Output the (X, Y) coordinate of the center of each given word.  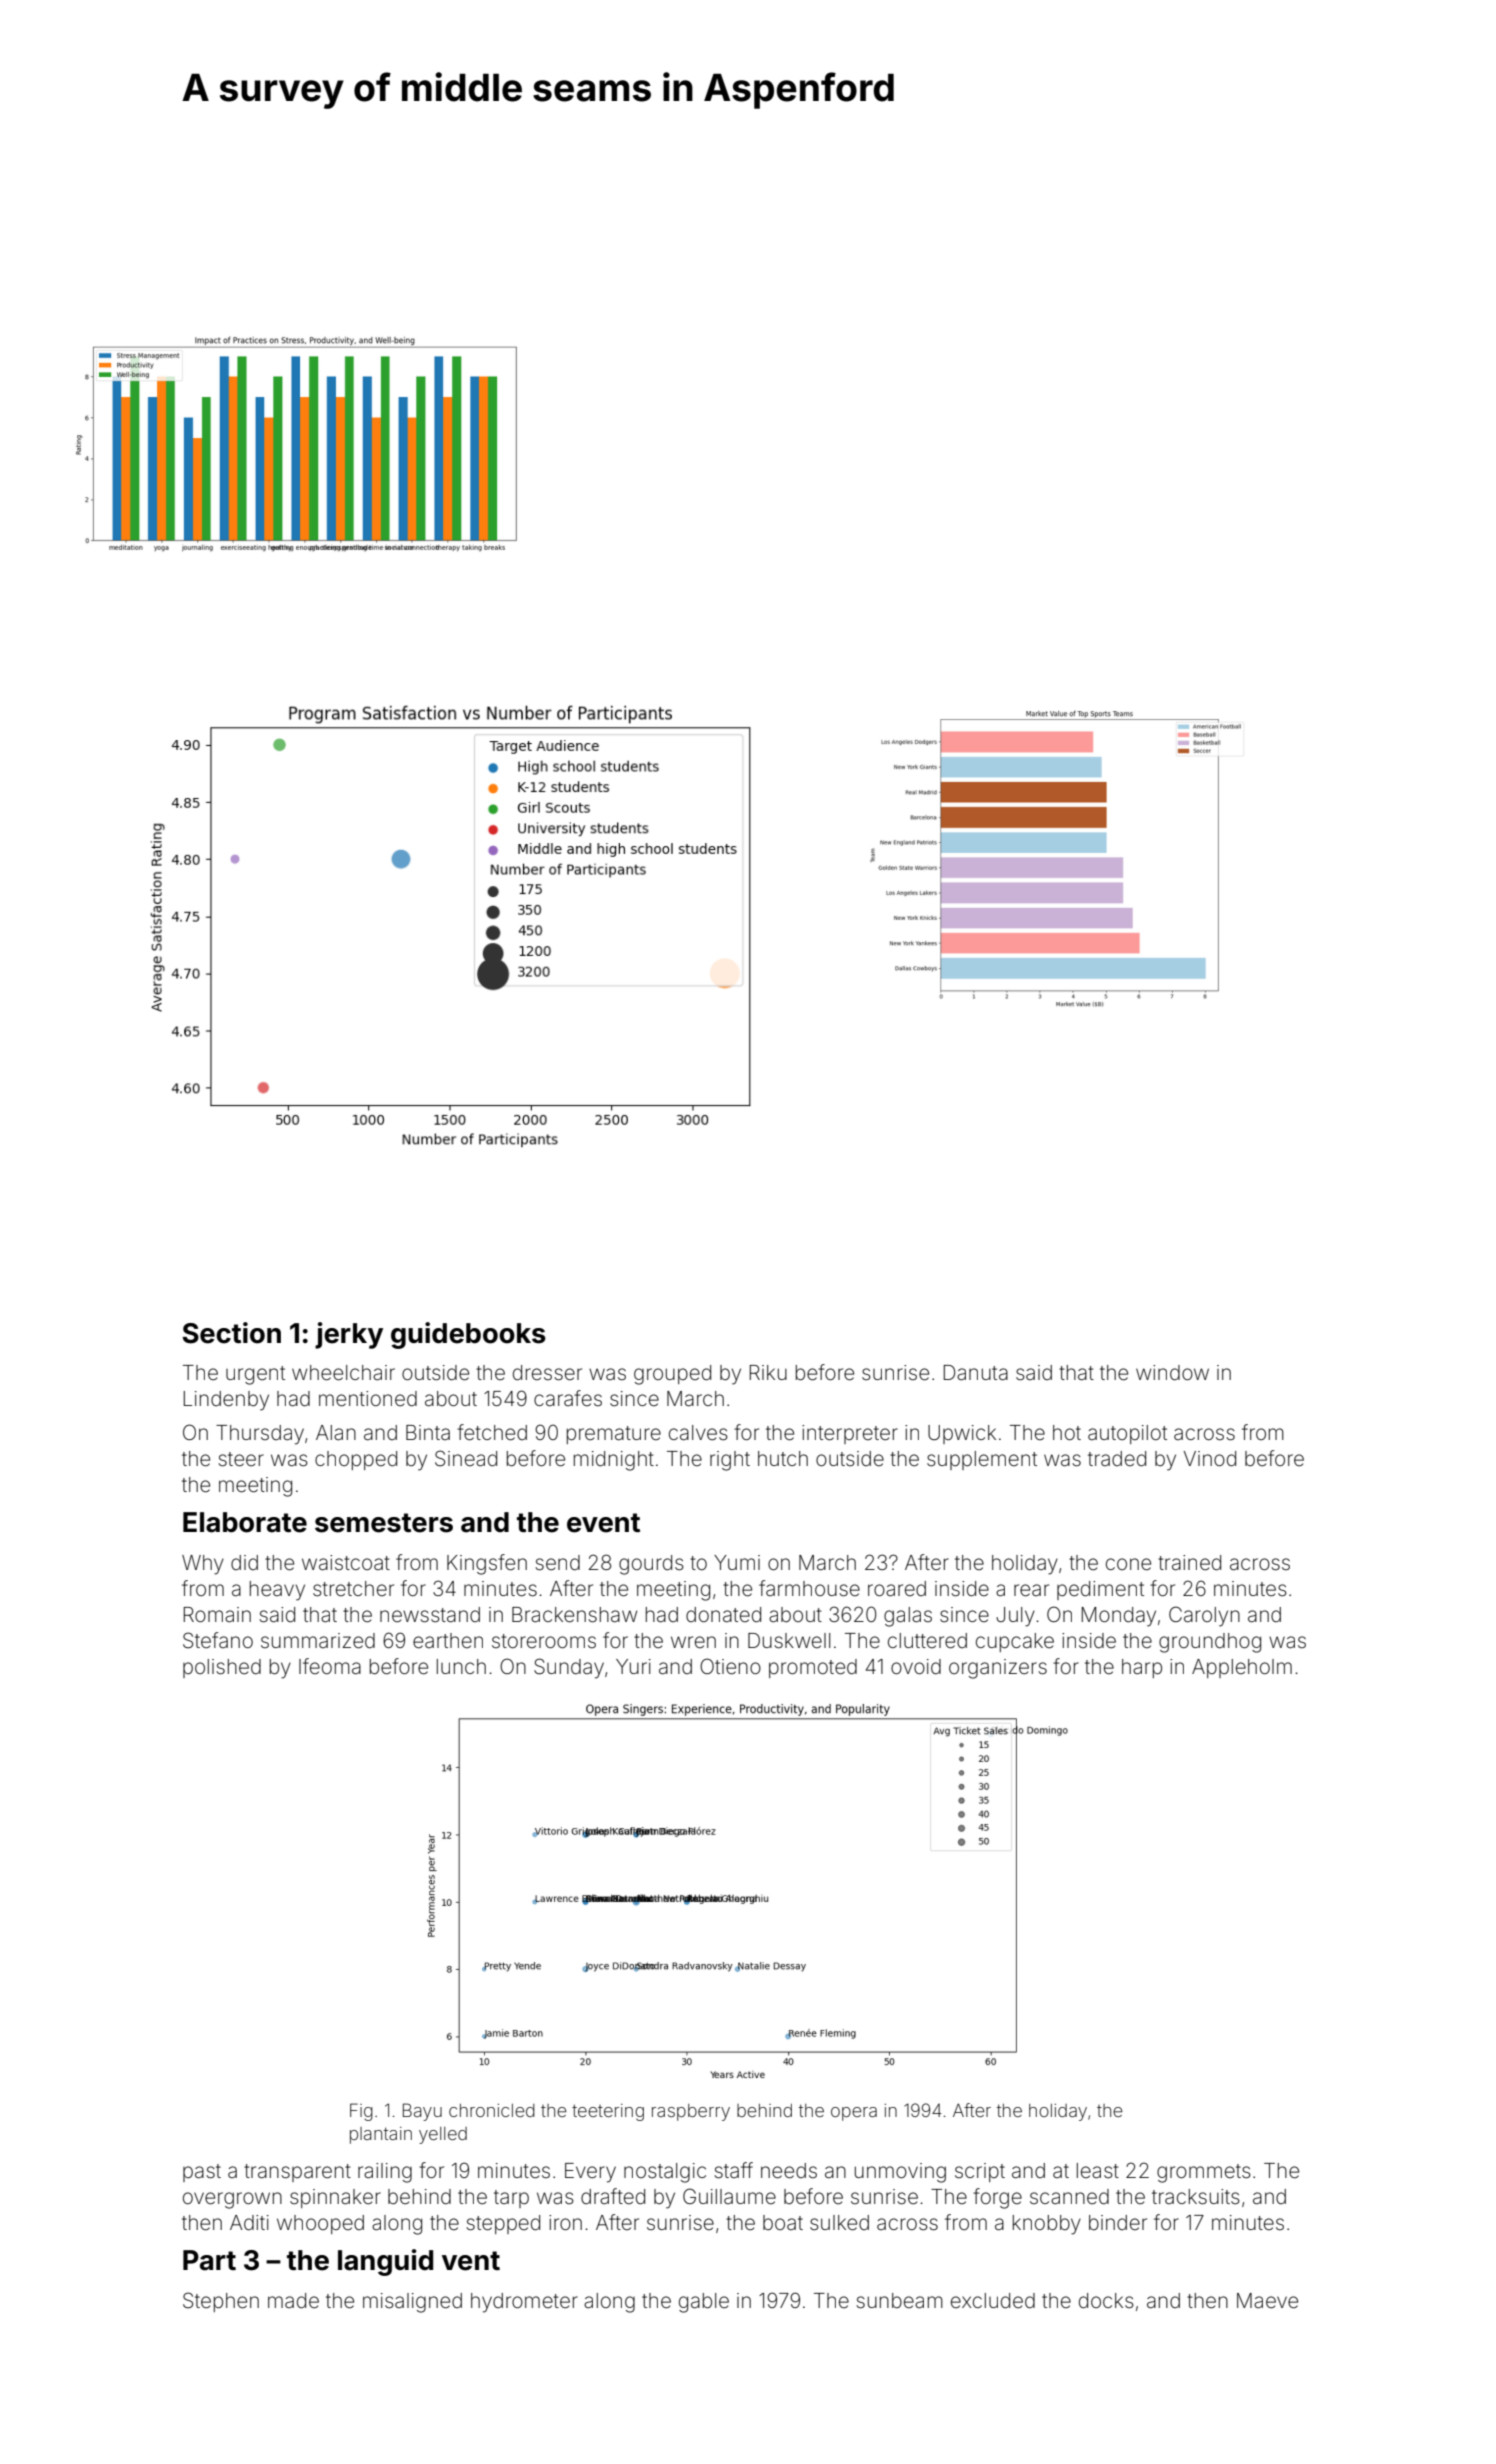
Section (231, 1333)
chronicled (492, 2110)
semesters (384, 1523)
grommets (1204, 2173)
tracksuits (1196, 2197)
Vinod (1209, 1458)
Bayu (422, 2112)
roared (897, 1588)
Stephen (221, 2302)
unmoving (900, 2173)
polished (222, 1668)
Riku (768, 1372)
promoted (813, 1668)
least (1098, 2170)
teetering (608, 2112)
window (1172, 1372)
